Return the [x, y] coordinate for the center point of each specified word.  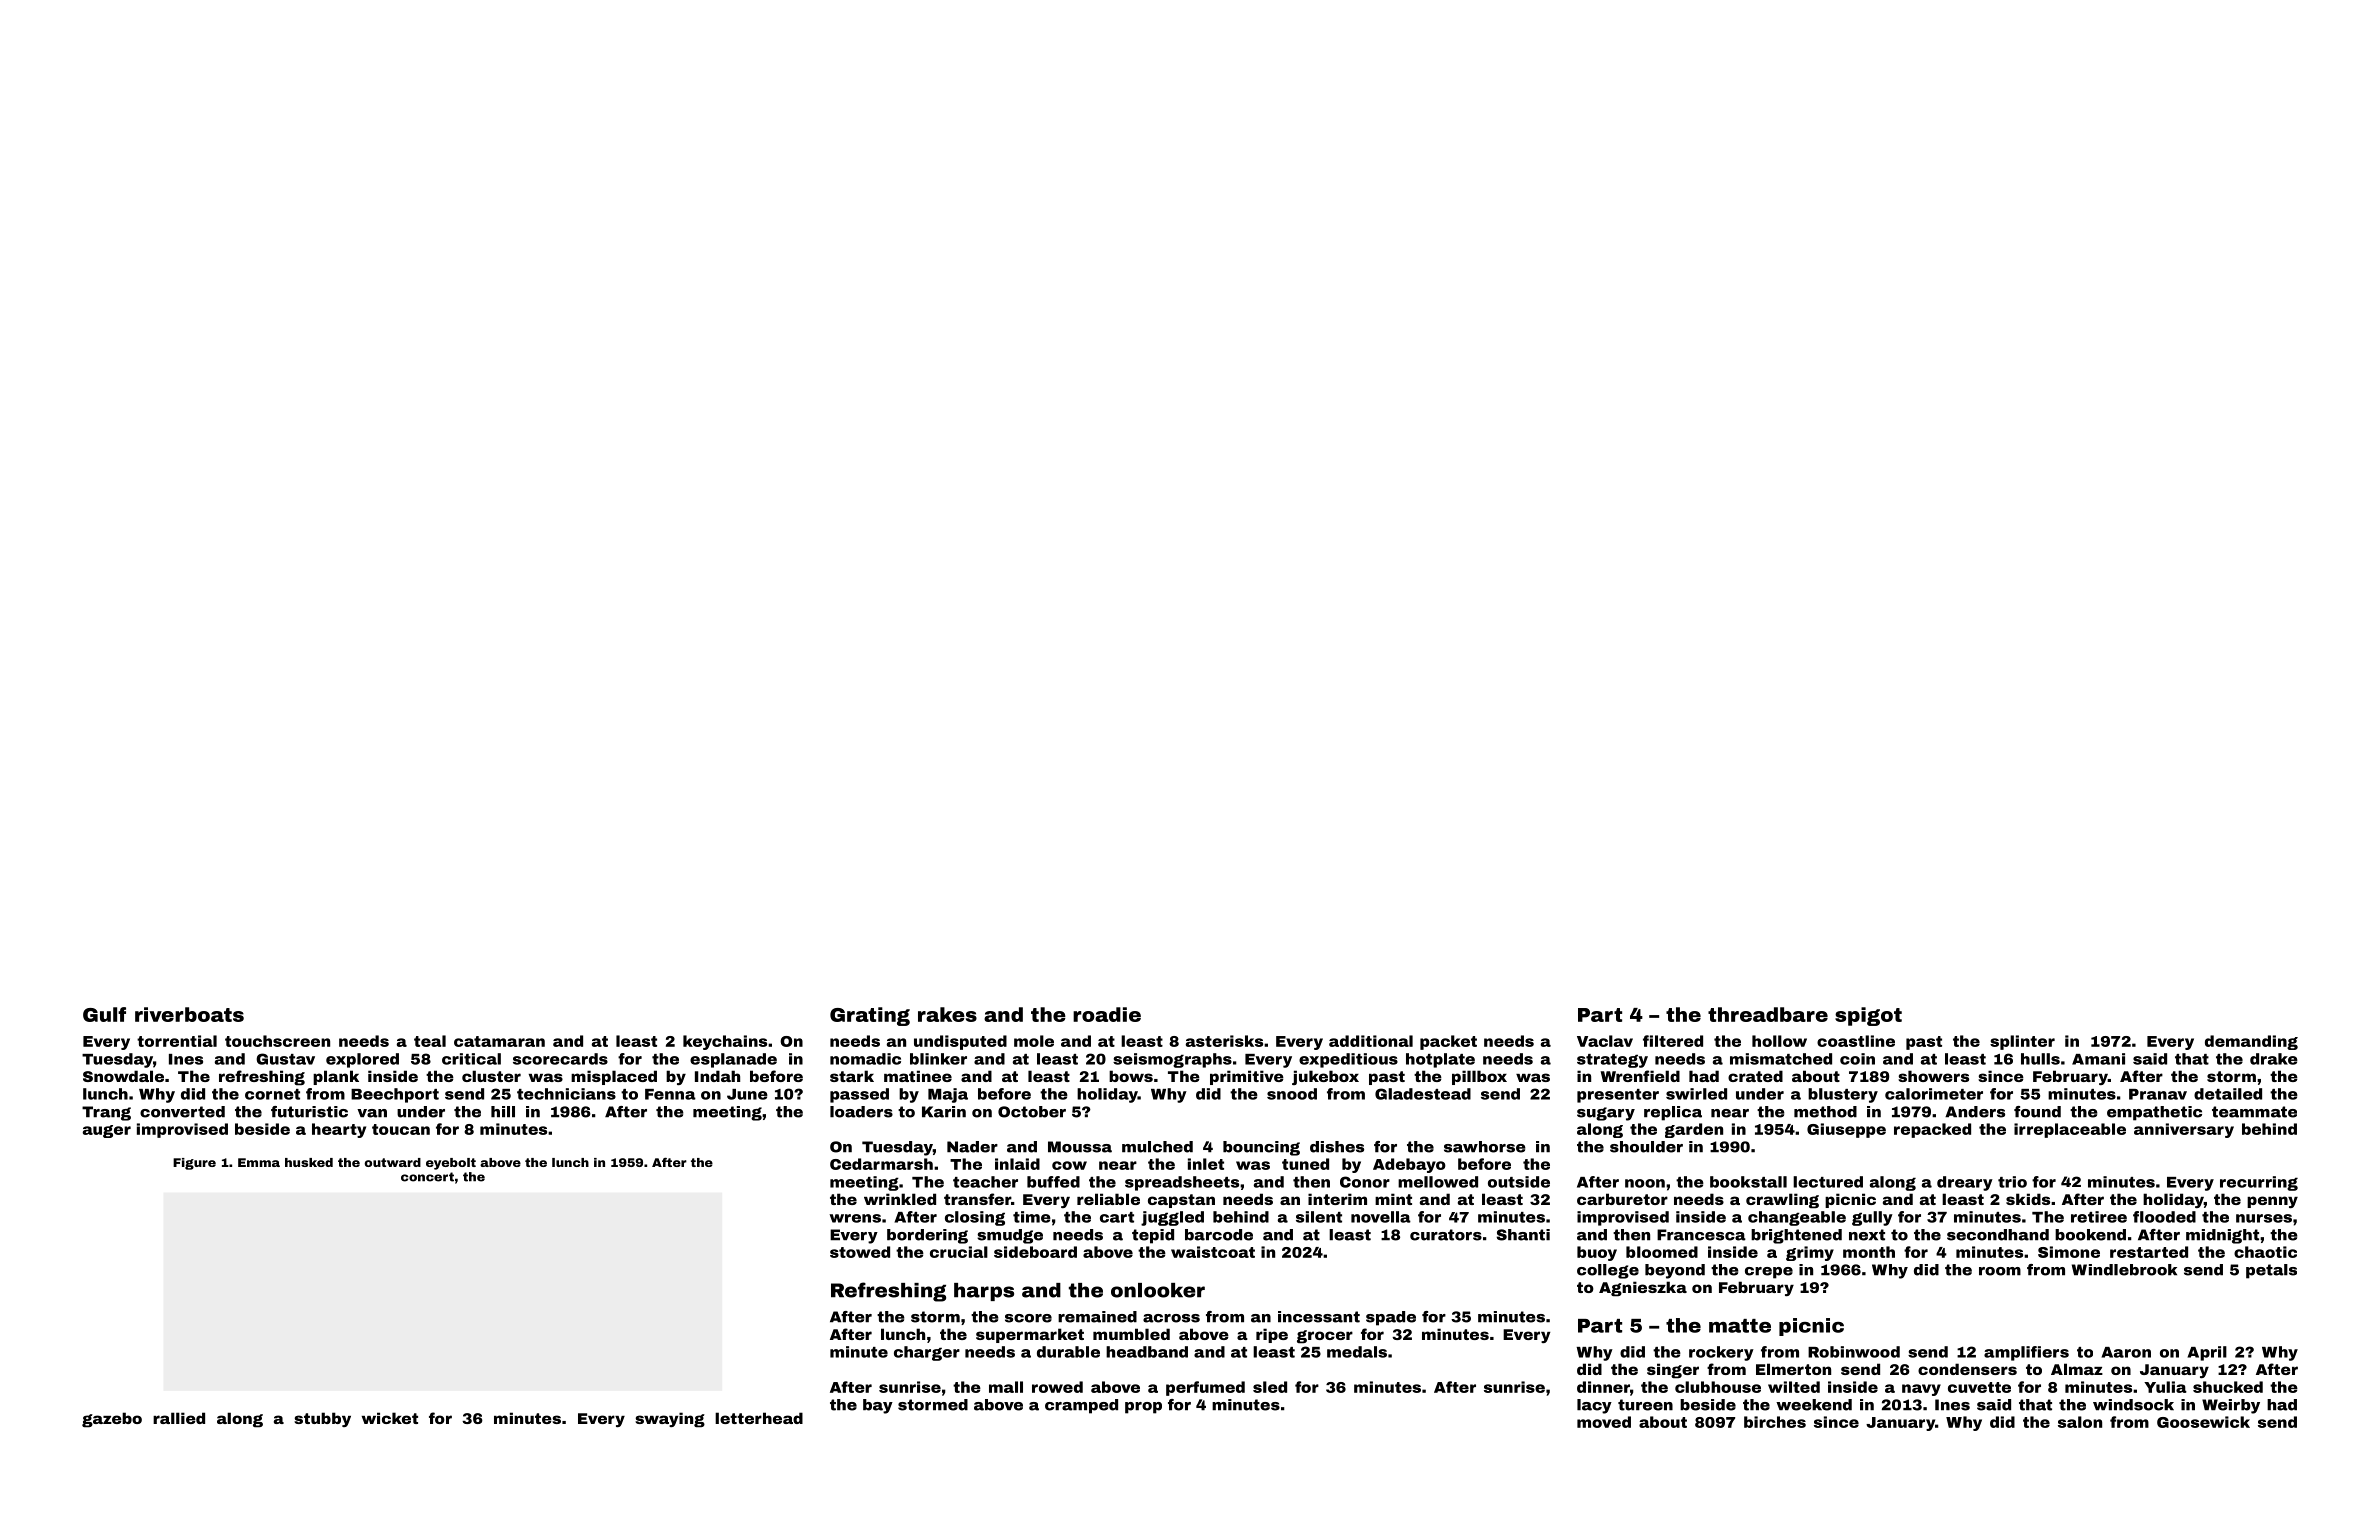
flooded [2164, 1217]
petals [2271, 1271]
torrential [177, 1041]
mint [1393, 1199]
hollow [1779, 1041]
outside [1519, 1182]
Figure [194, 1164]
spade [1391, 1318]
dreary [1965, 1183]
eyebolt [451, 1164]
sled [1270, 1387]
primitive [1247, 1077]
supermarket [1030, 1335]
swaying [670, 1420]
